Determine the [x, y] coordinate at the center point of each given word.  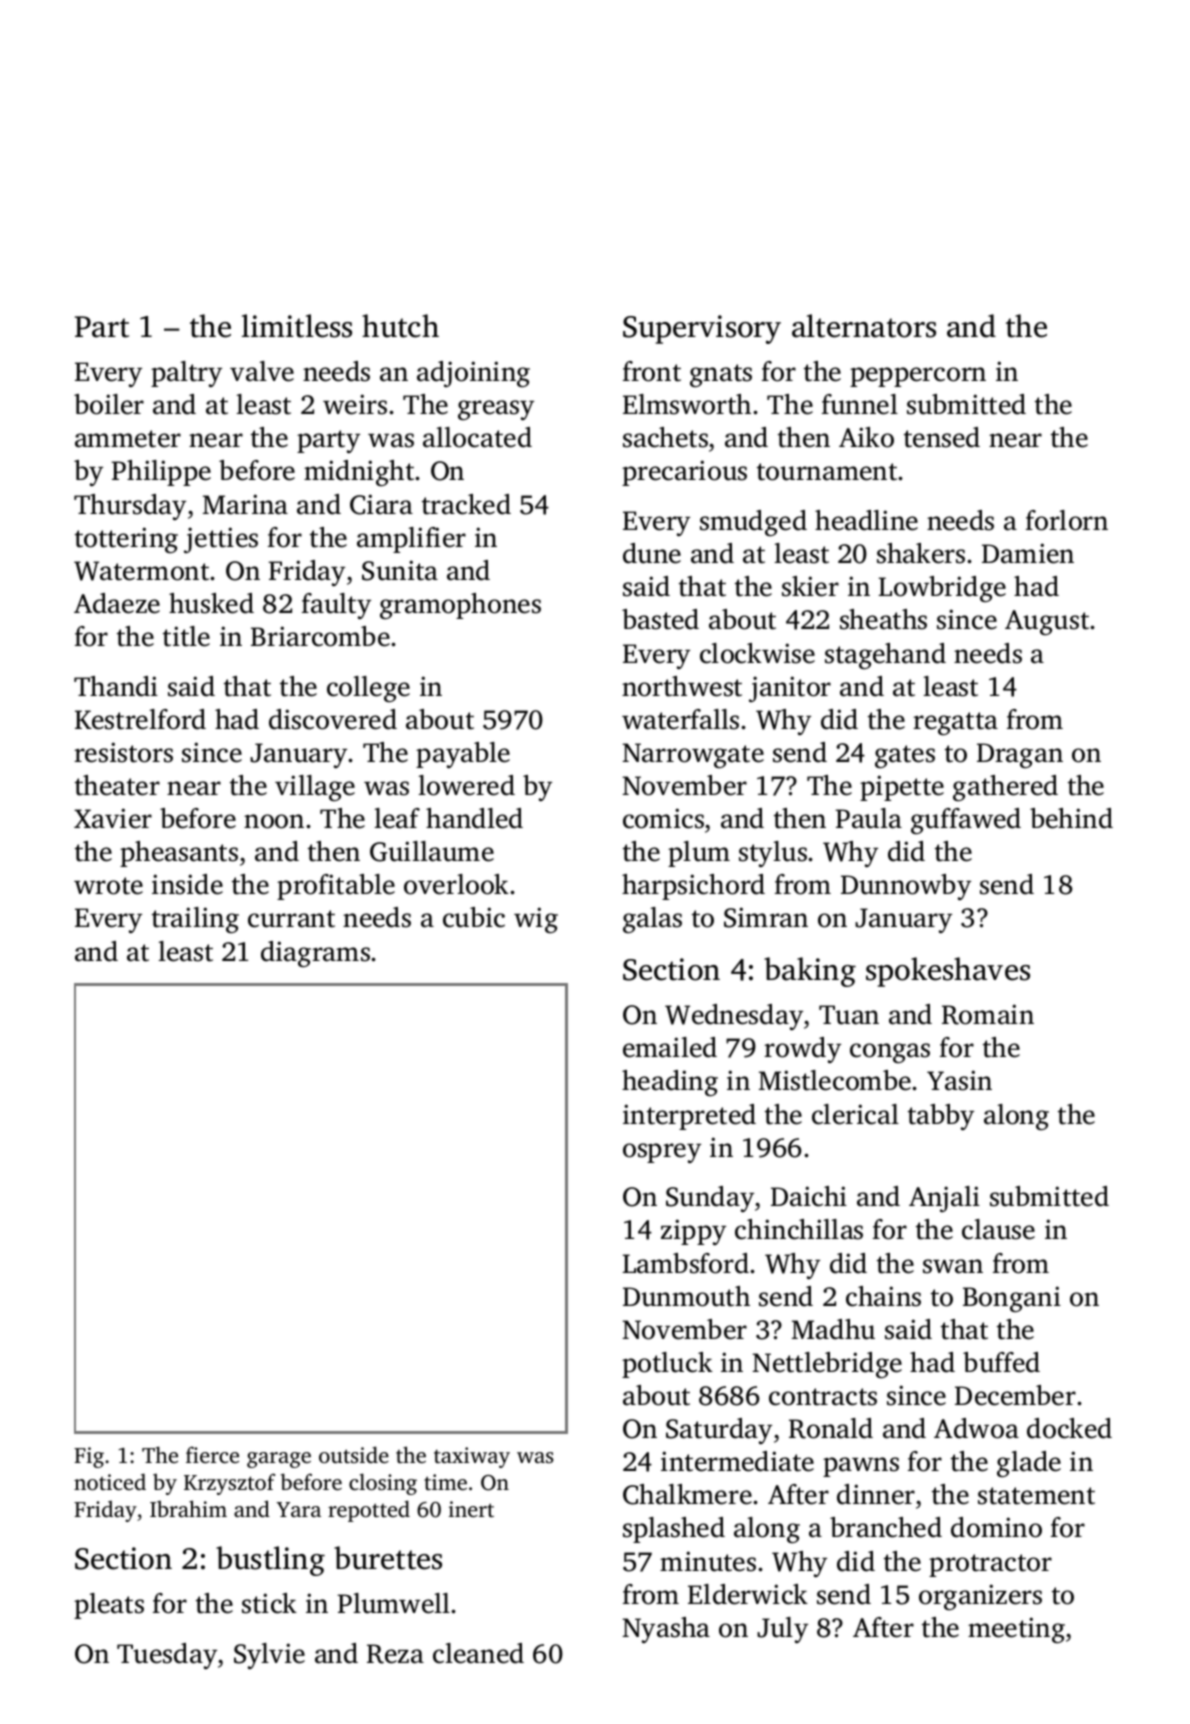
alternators [864, 326]
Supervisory [702, 329]
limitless [297, 326]
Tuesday [167, 1656]
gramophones [460, 606]
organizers [980, 1597]
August [1047, 622]
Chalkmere [687, 1494]
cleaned [478, 1653]
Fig [89, 1457]
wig [536, 920]
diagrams [315, 954]
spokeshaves [948, 972]
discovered [333, 719]
